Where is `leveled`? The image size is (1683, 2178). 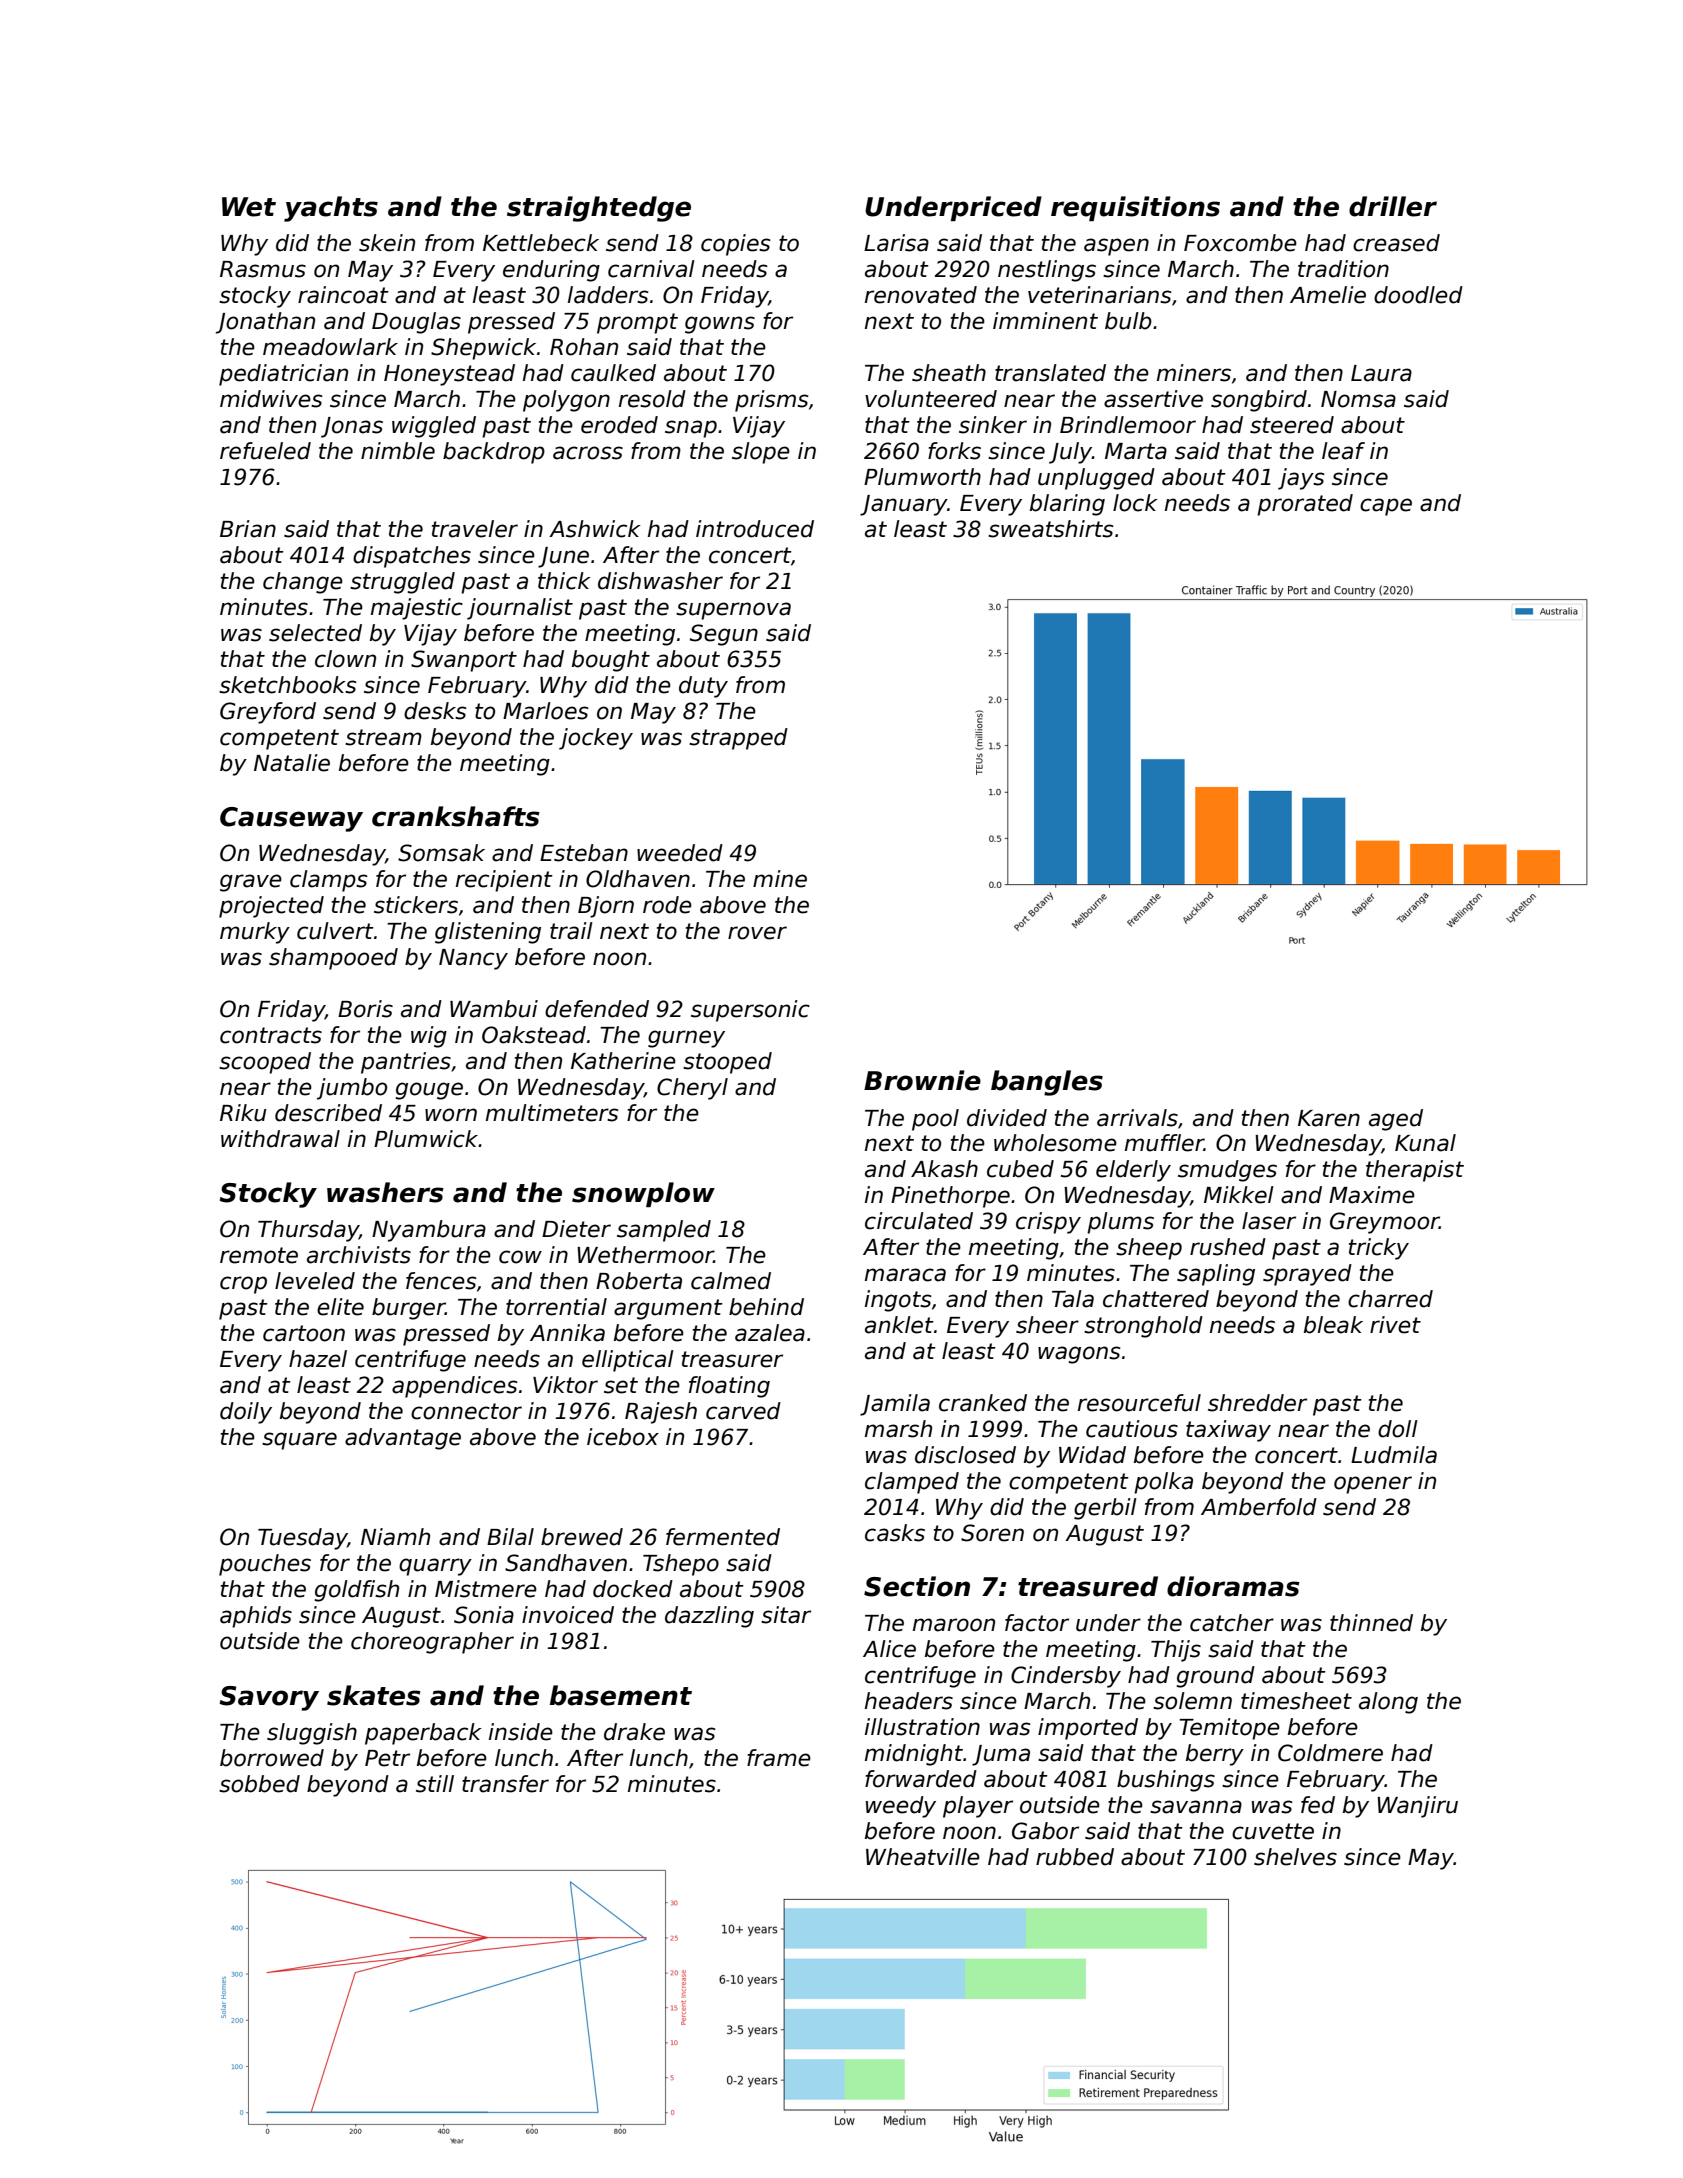 leveled is located at coordinates (315, 1281).
